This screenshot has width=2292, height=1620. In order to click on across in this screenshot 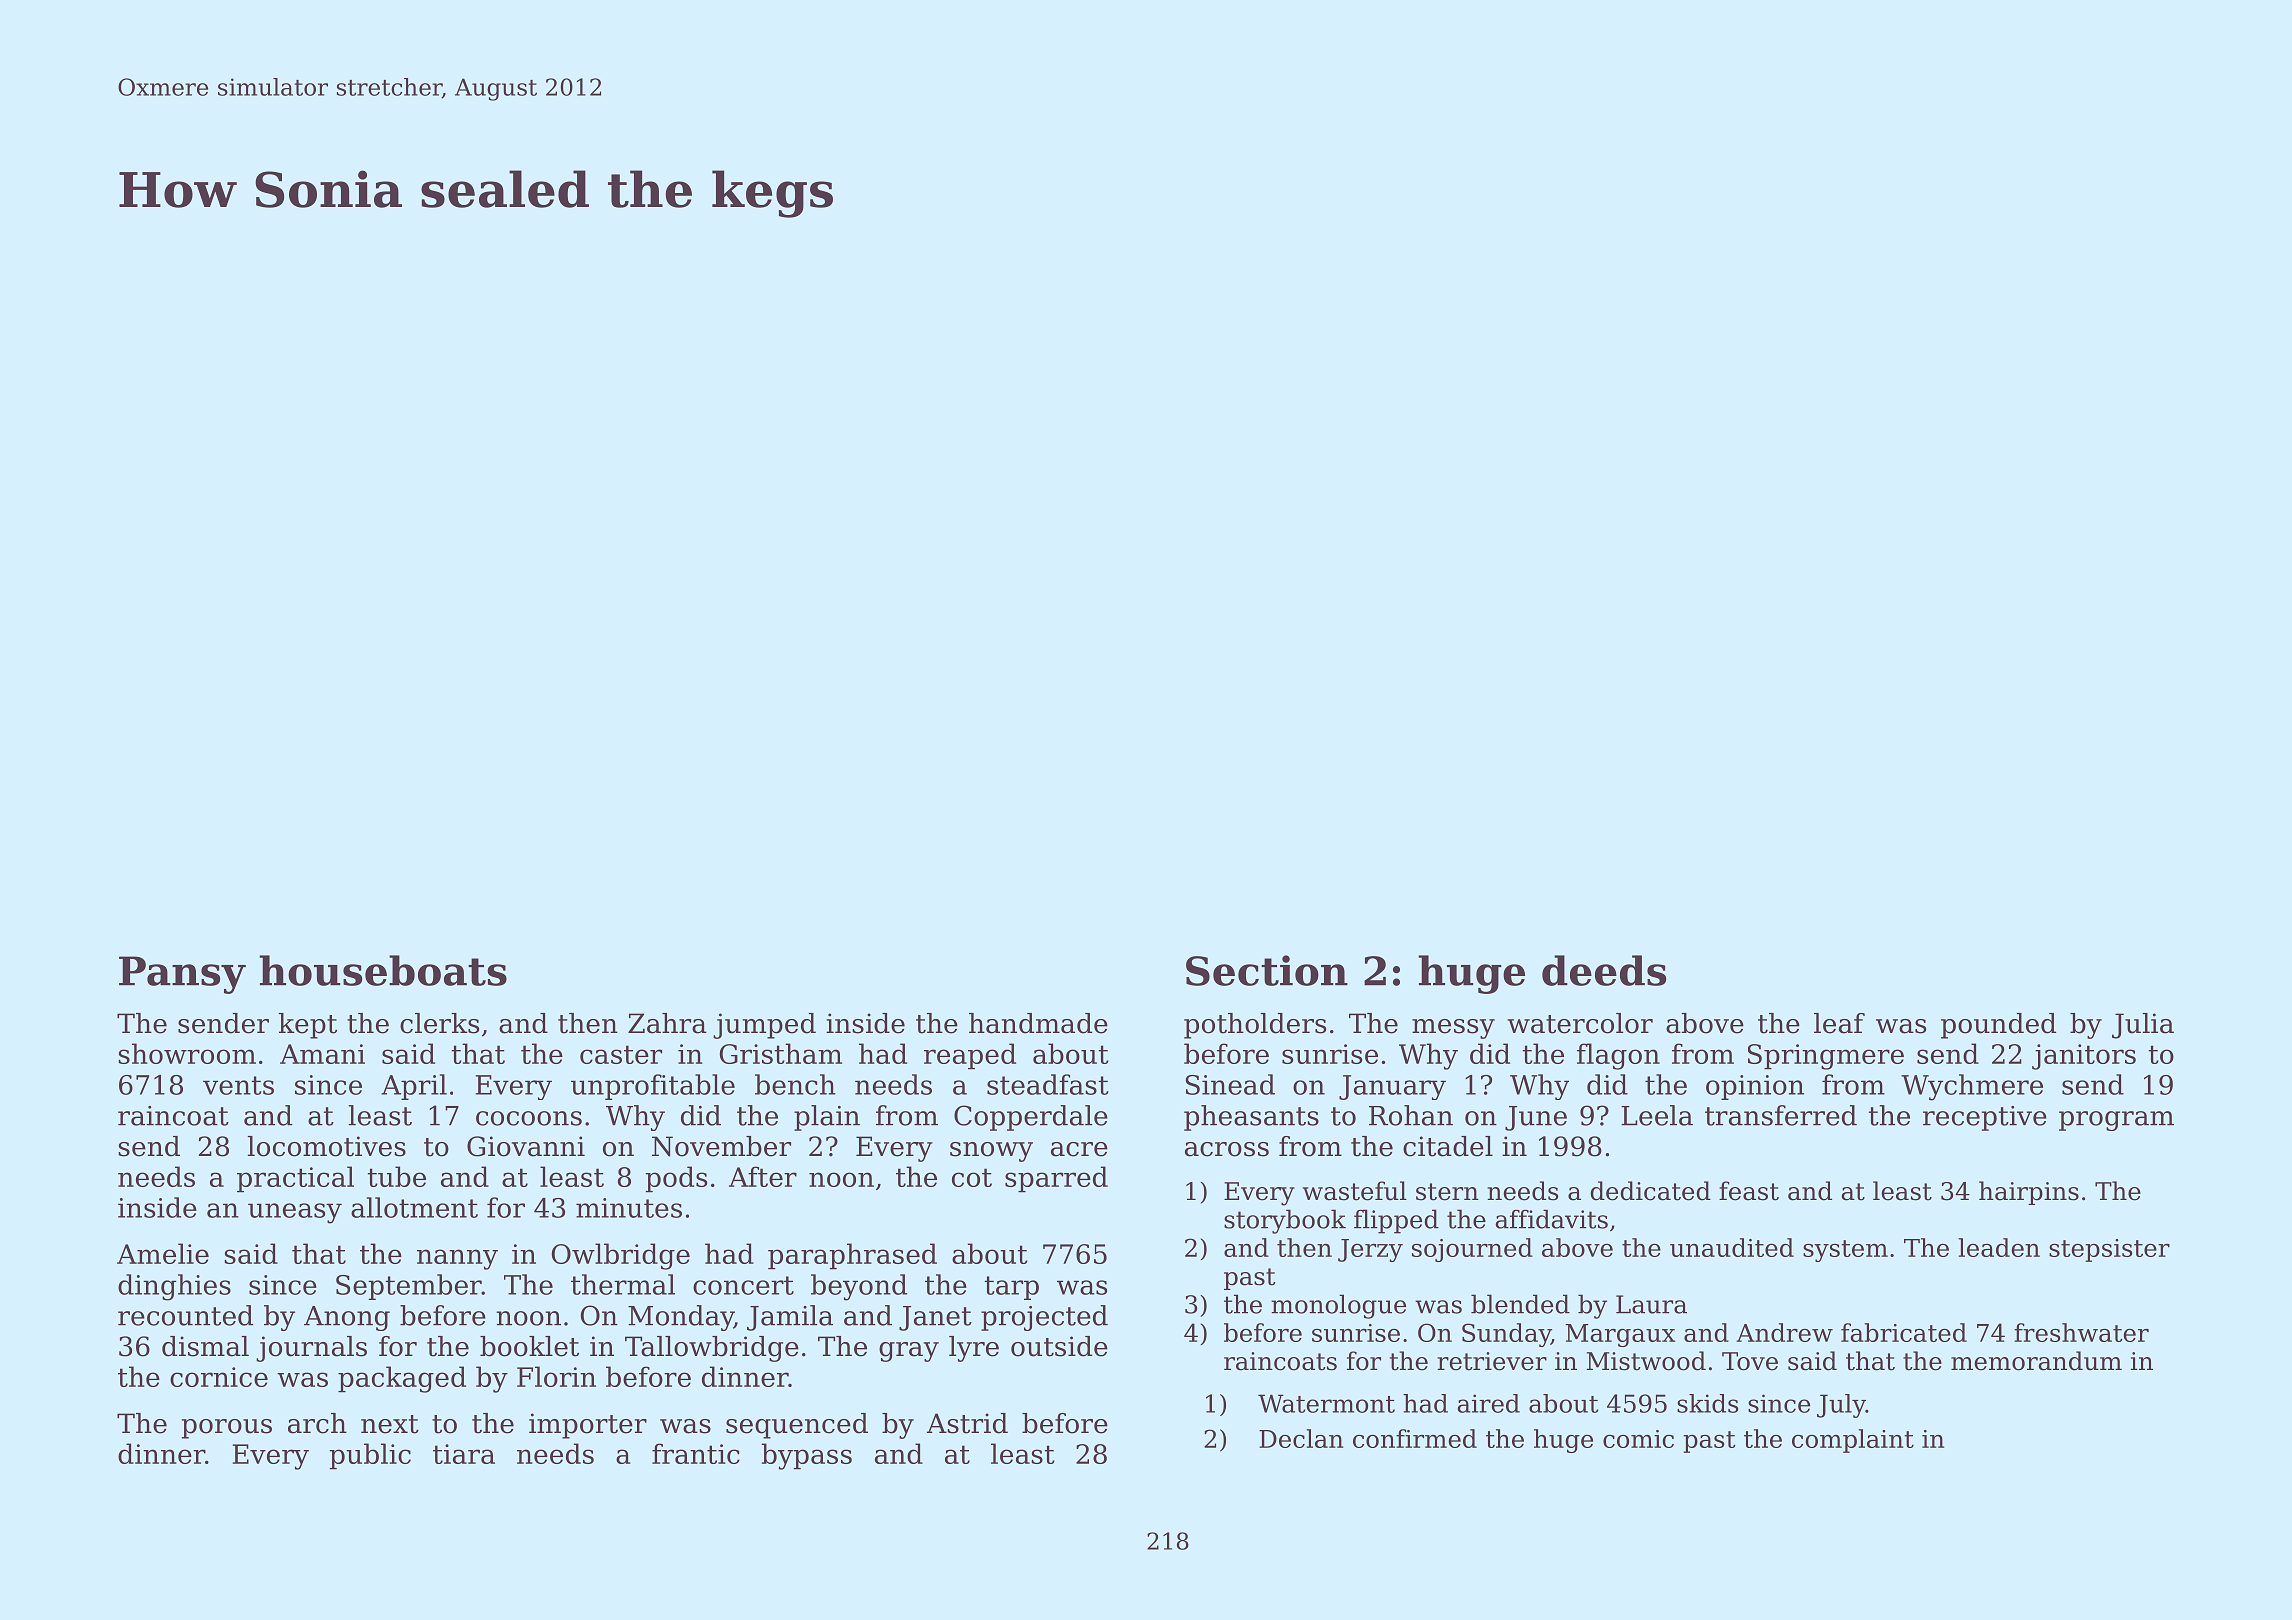, I will do `click(1227, 1149)`.
